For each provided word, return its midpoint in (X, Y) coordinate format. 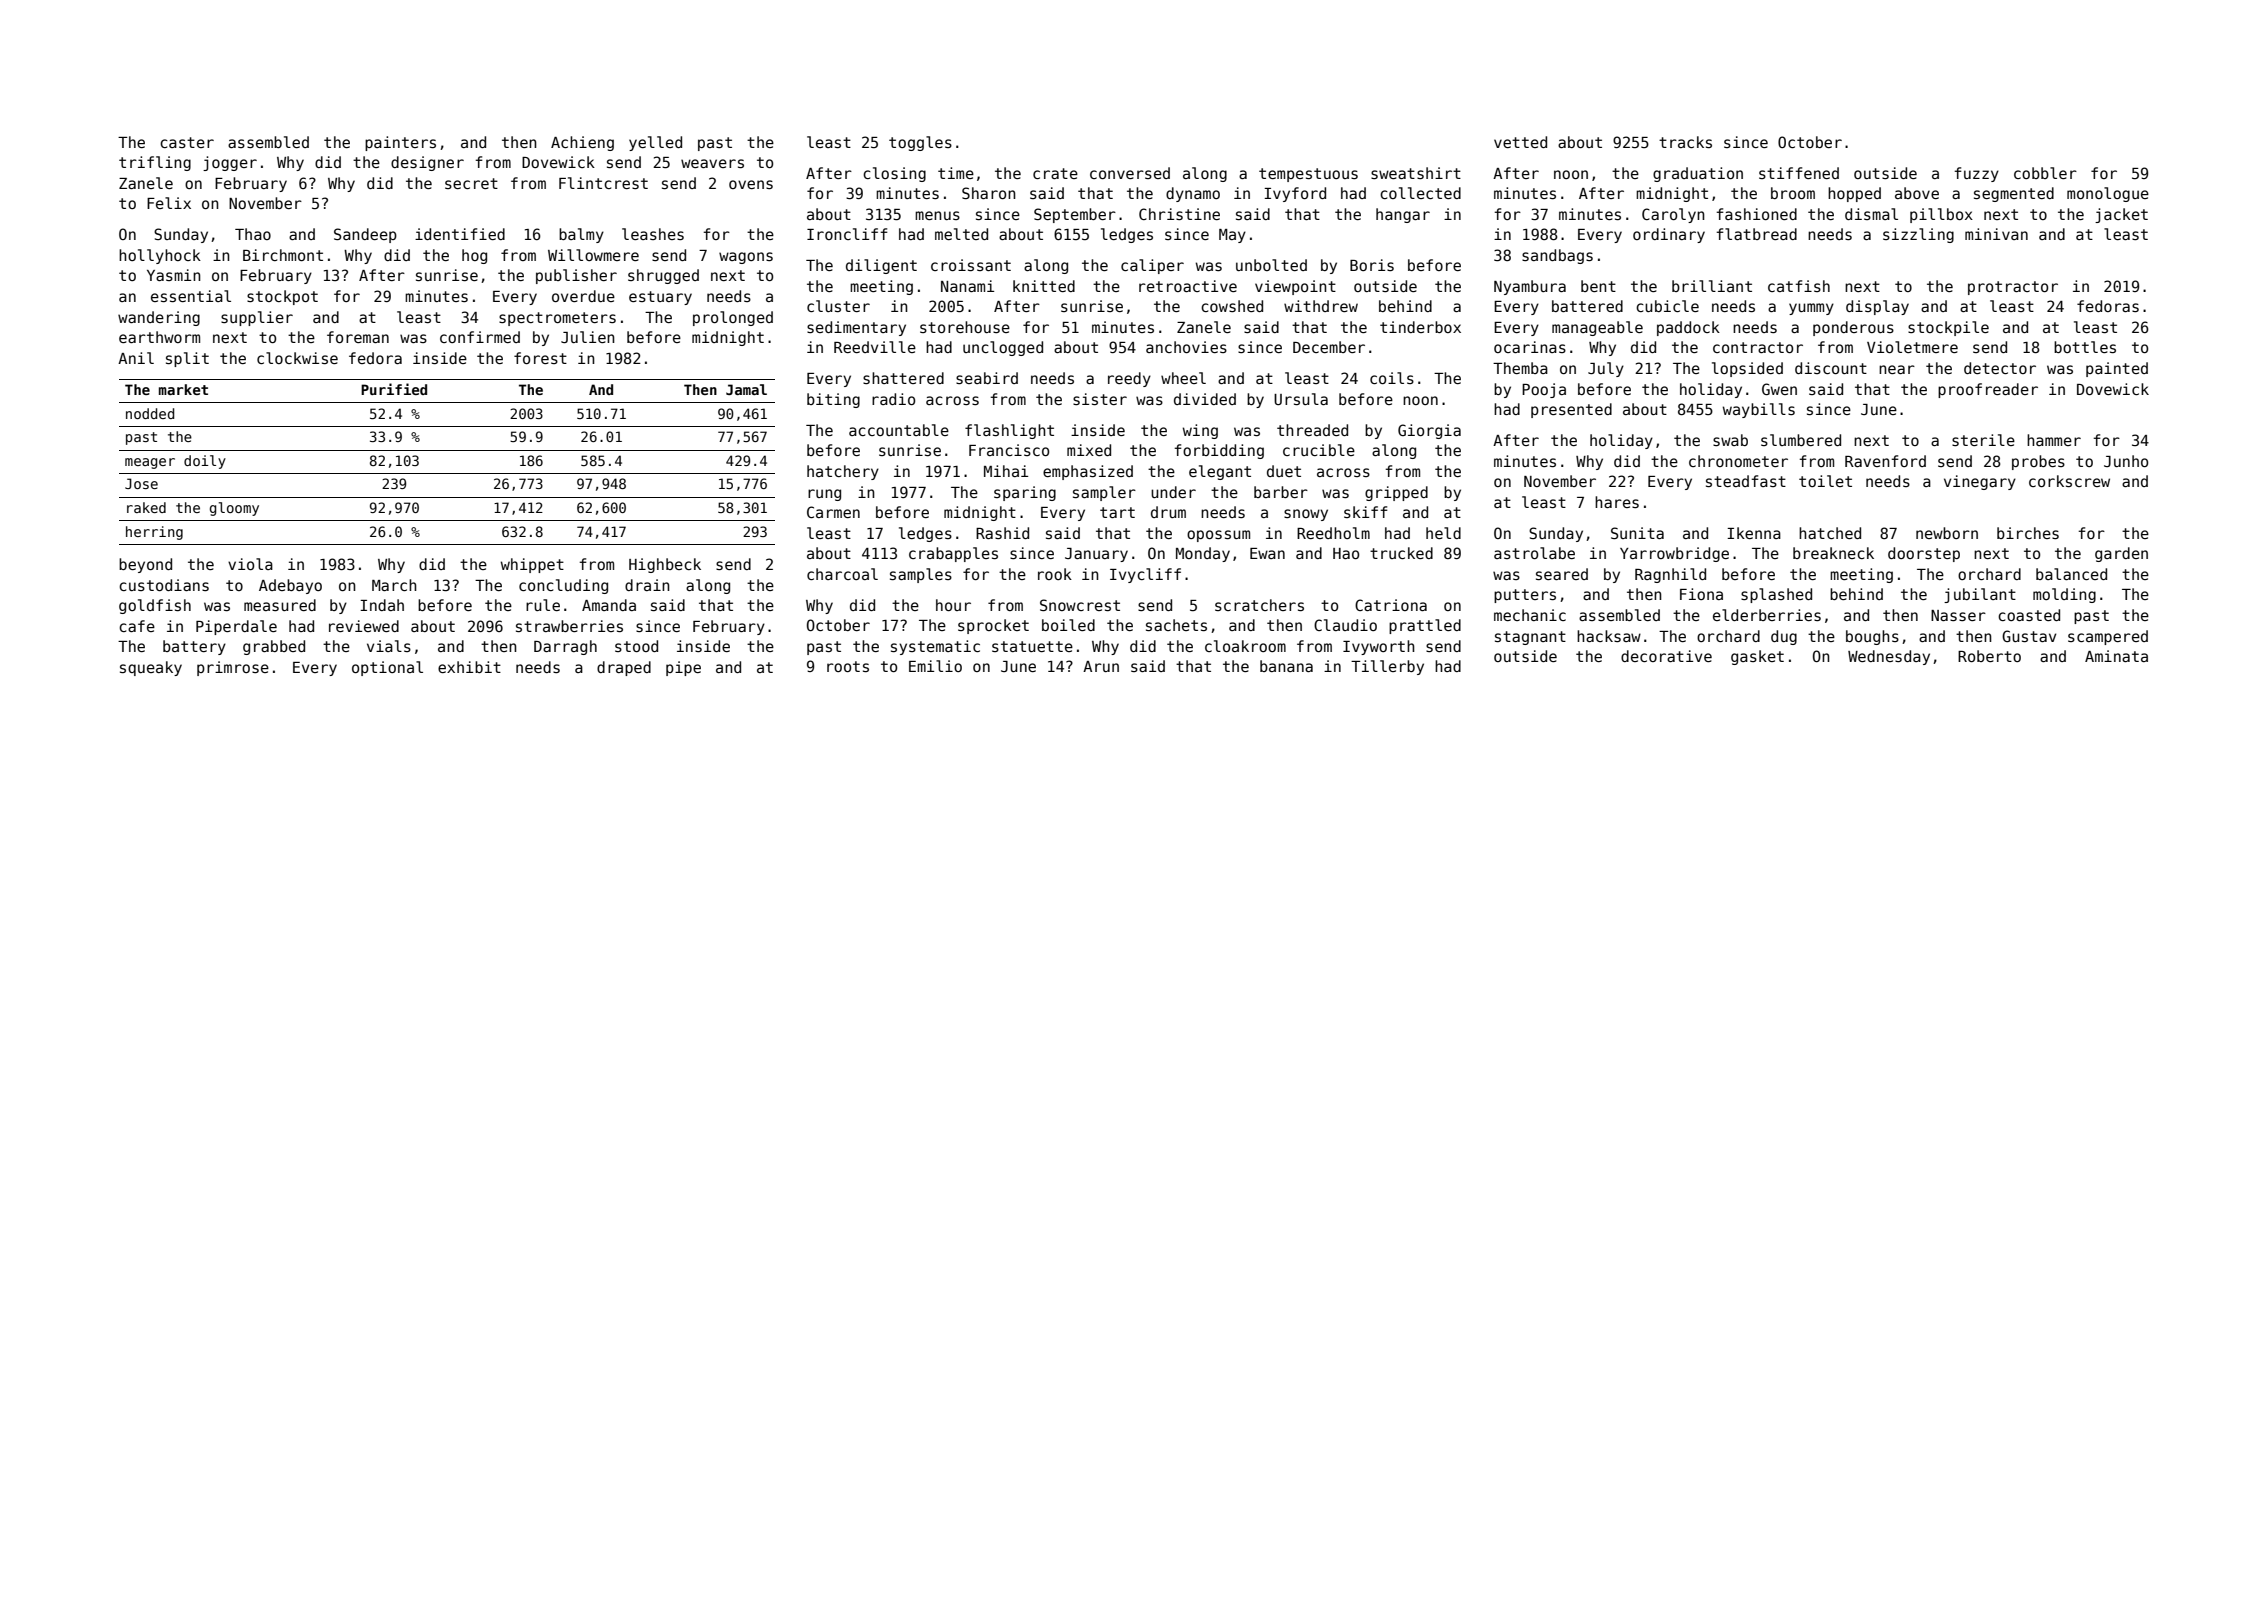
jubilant (1980, 595)
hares (1617, 502)
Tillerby (1387, 667)
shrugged (663, 276)
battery (194, 647)
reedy (1129, 379)
